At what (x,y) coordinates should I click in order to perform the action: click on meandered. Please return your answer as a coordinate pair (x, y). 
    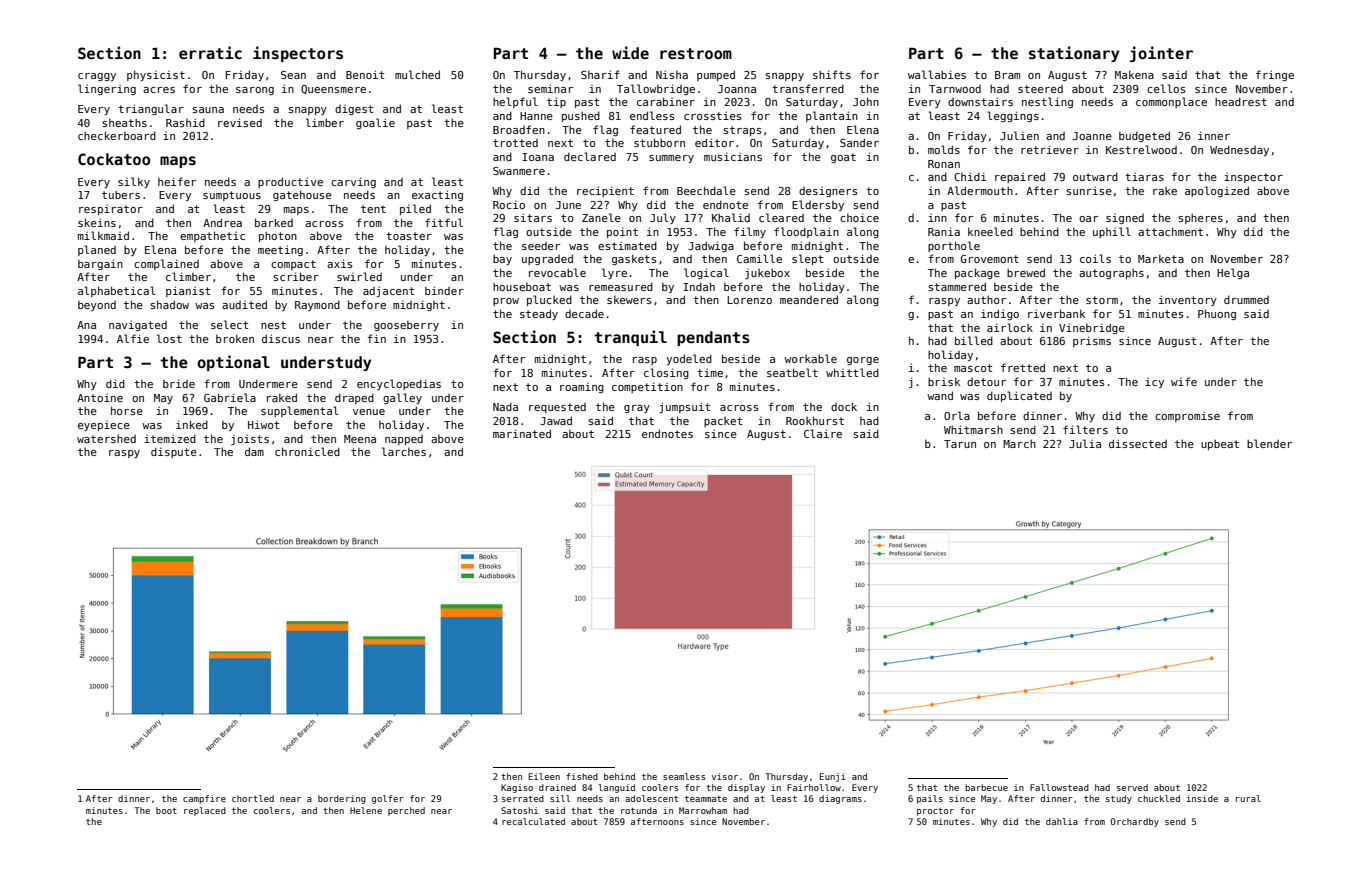
    Looking at the image, I should click on (809, 299).
